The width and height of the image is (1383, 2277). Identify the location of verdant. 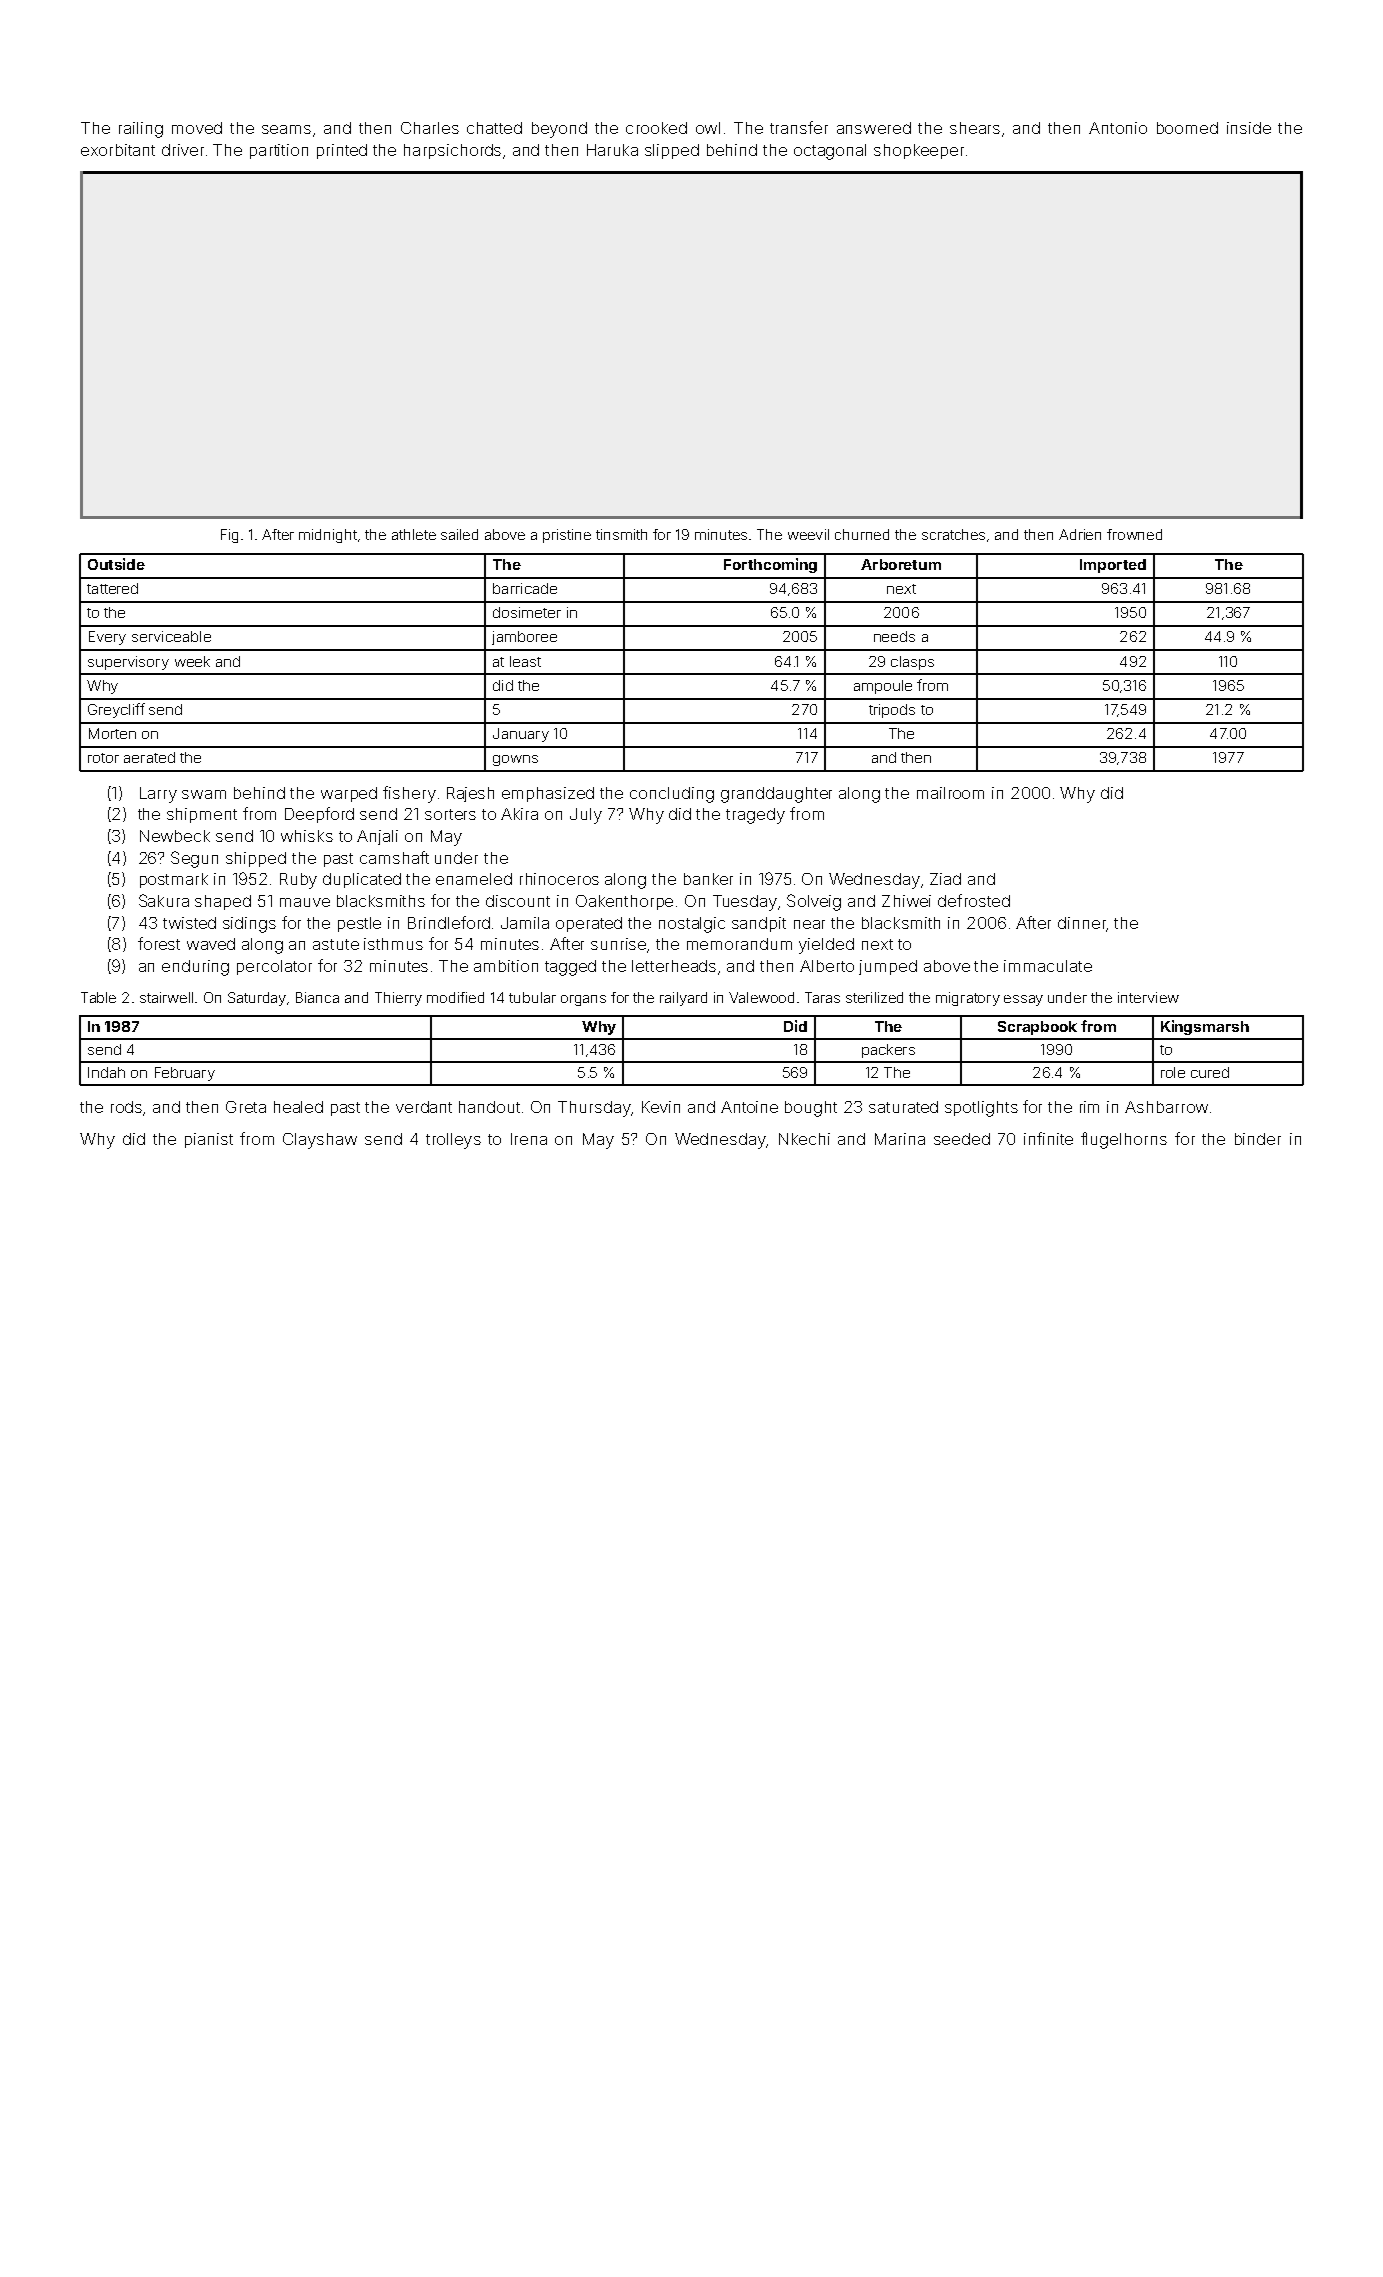
(424, 1107).
